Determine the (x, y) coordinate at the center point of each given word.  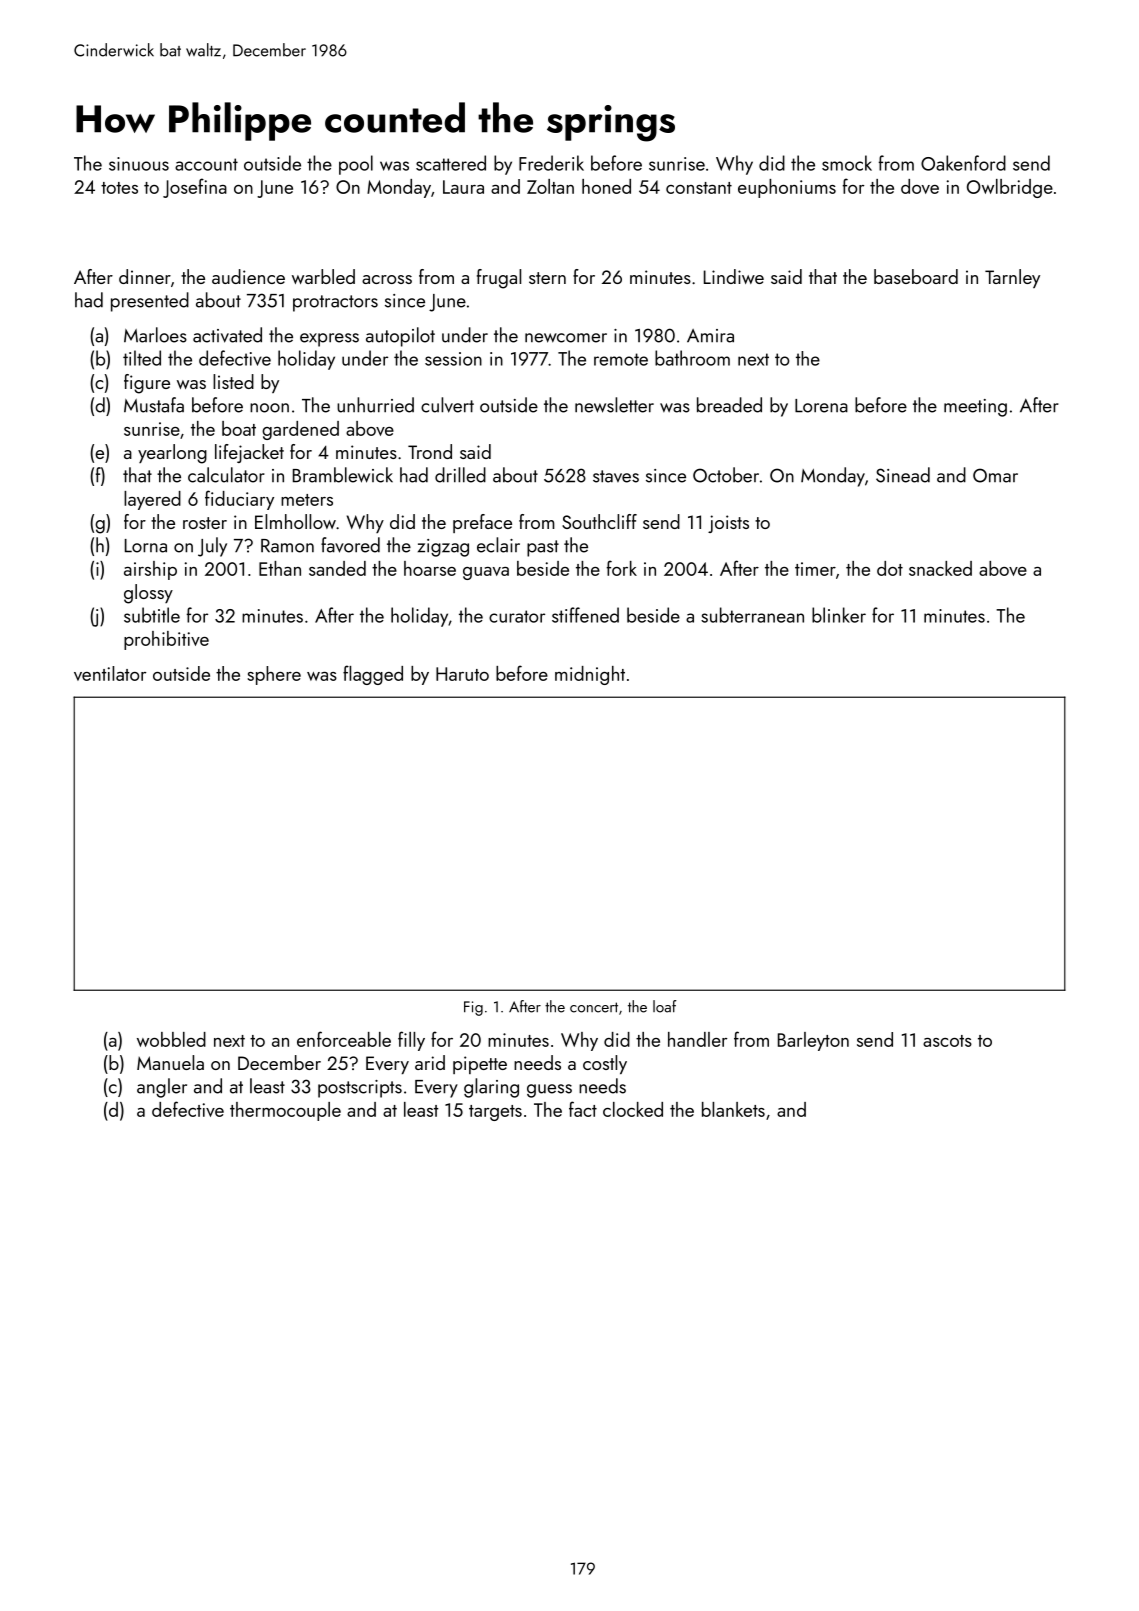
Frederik (551, 163)
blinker (839, 615)
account (206, 164)
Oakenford (963, 163)
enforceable (344, 1039)
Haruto (462, 674)
